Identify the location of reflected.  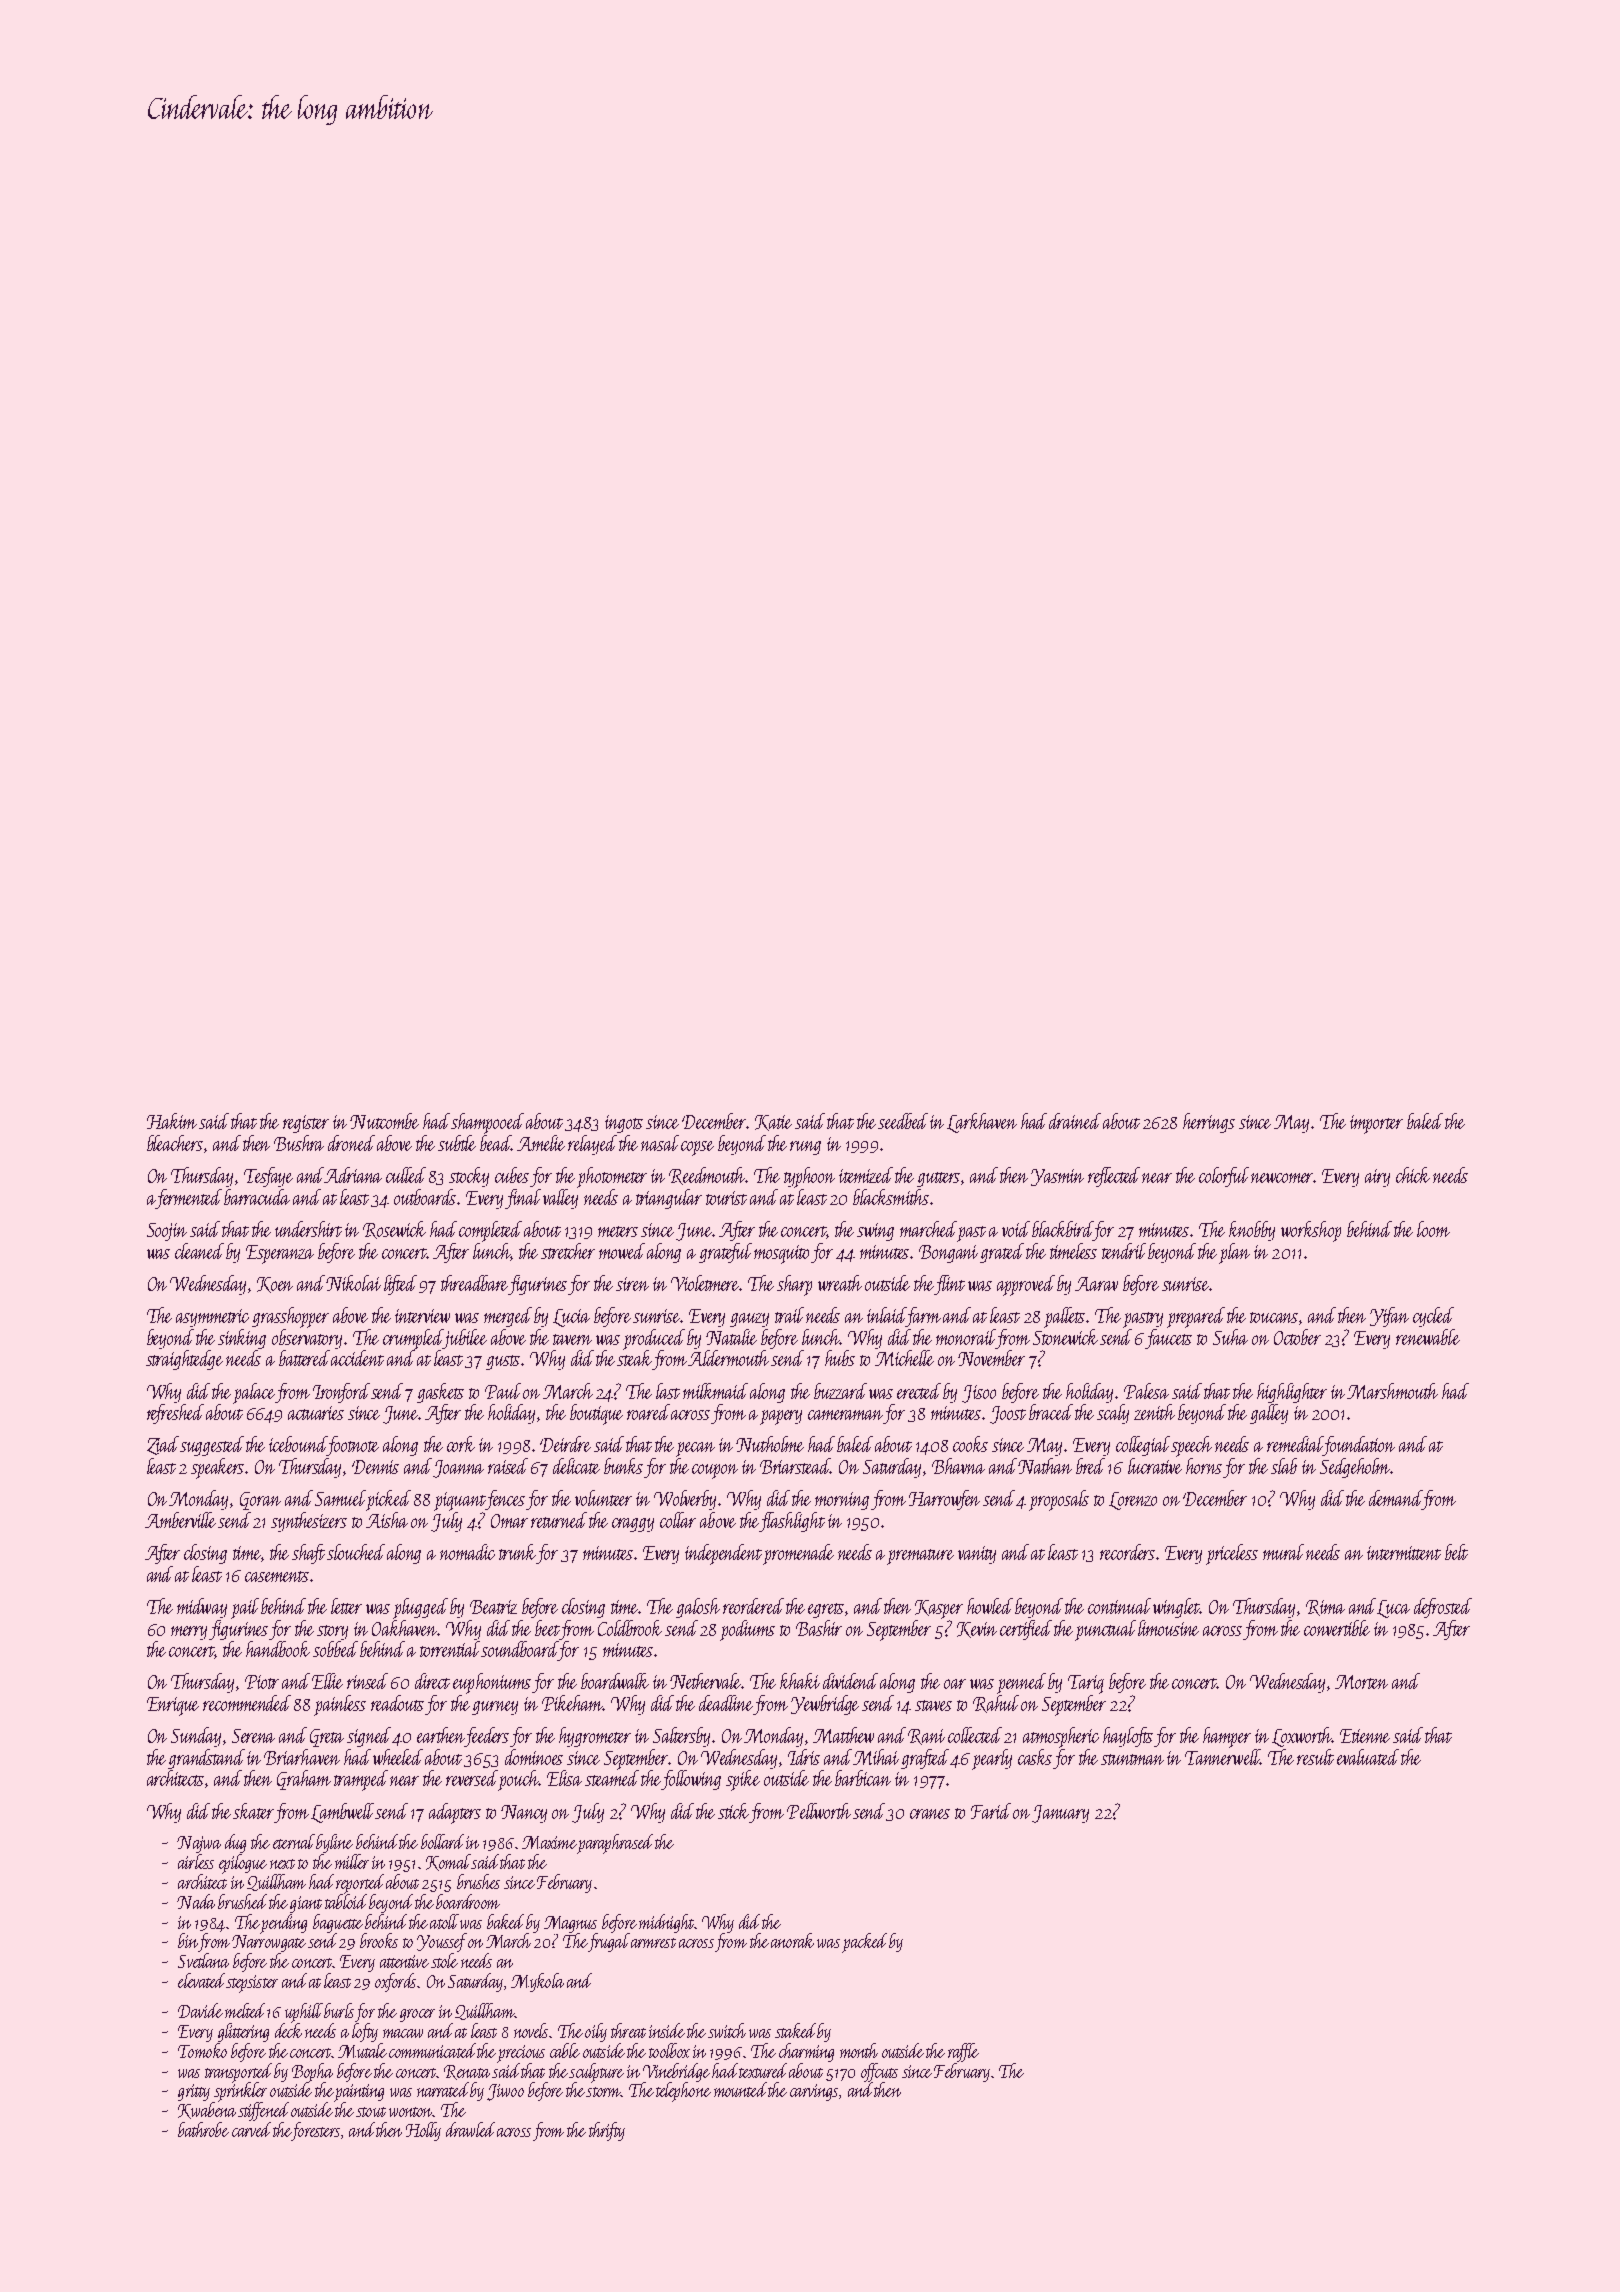
(1115, 1177).
